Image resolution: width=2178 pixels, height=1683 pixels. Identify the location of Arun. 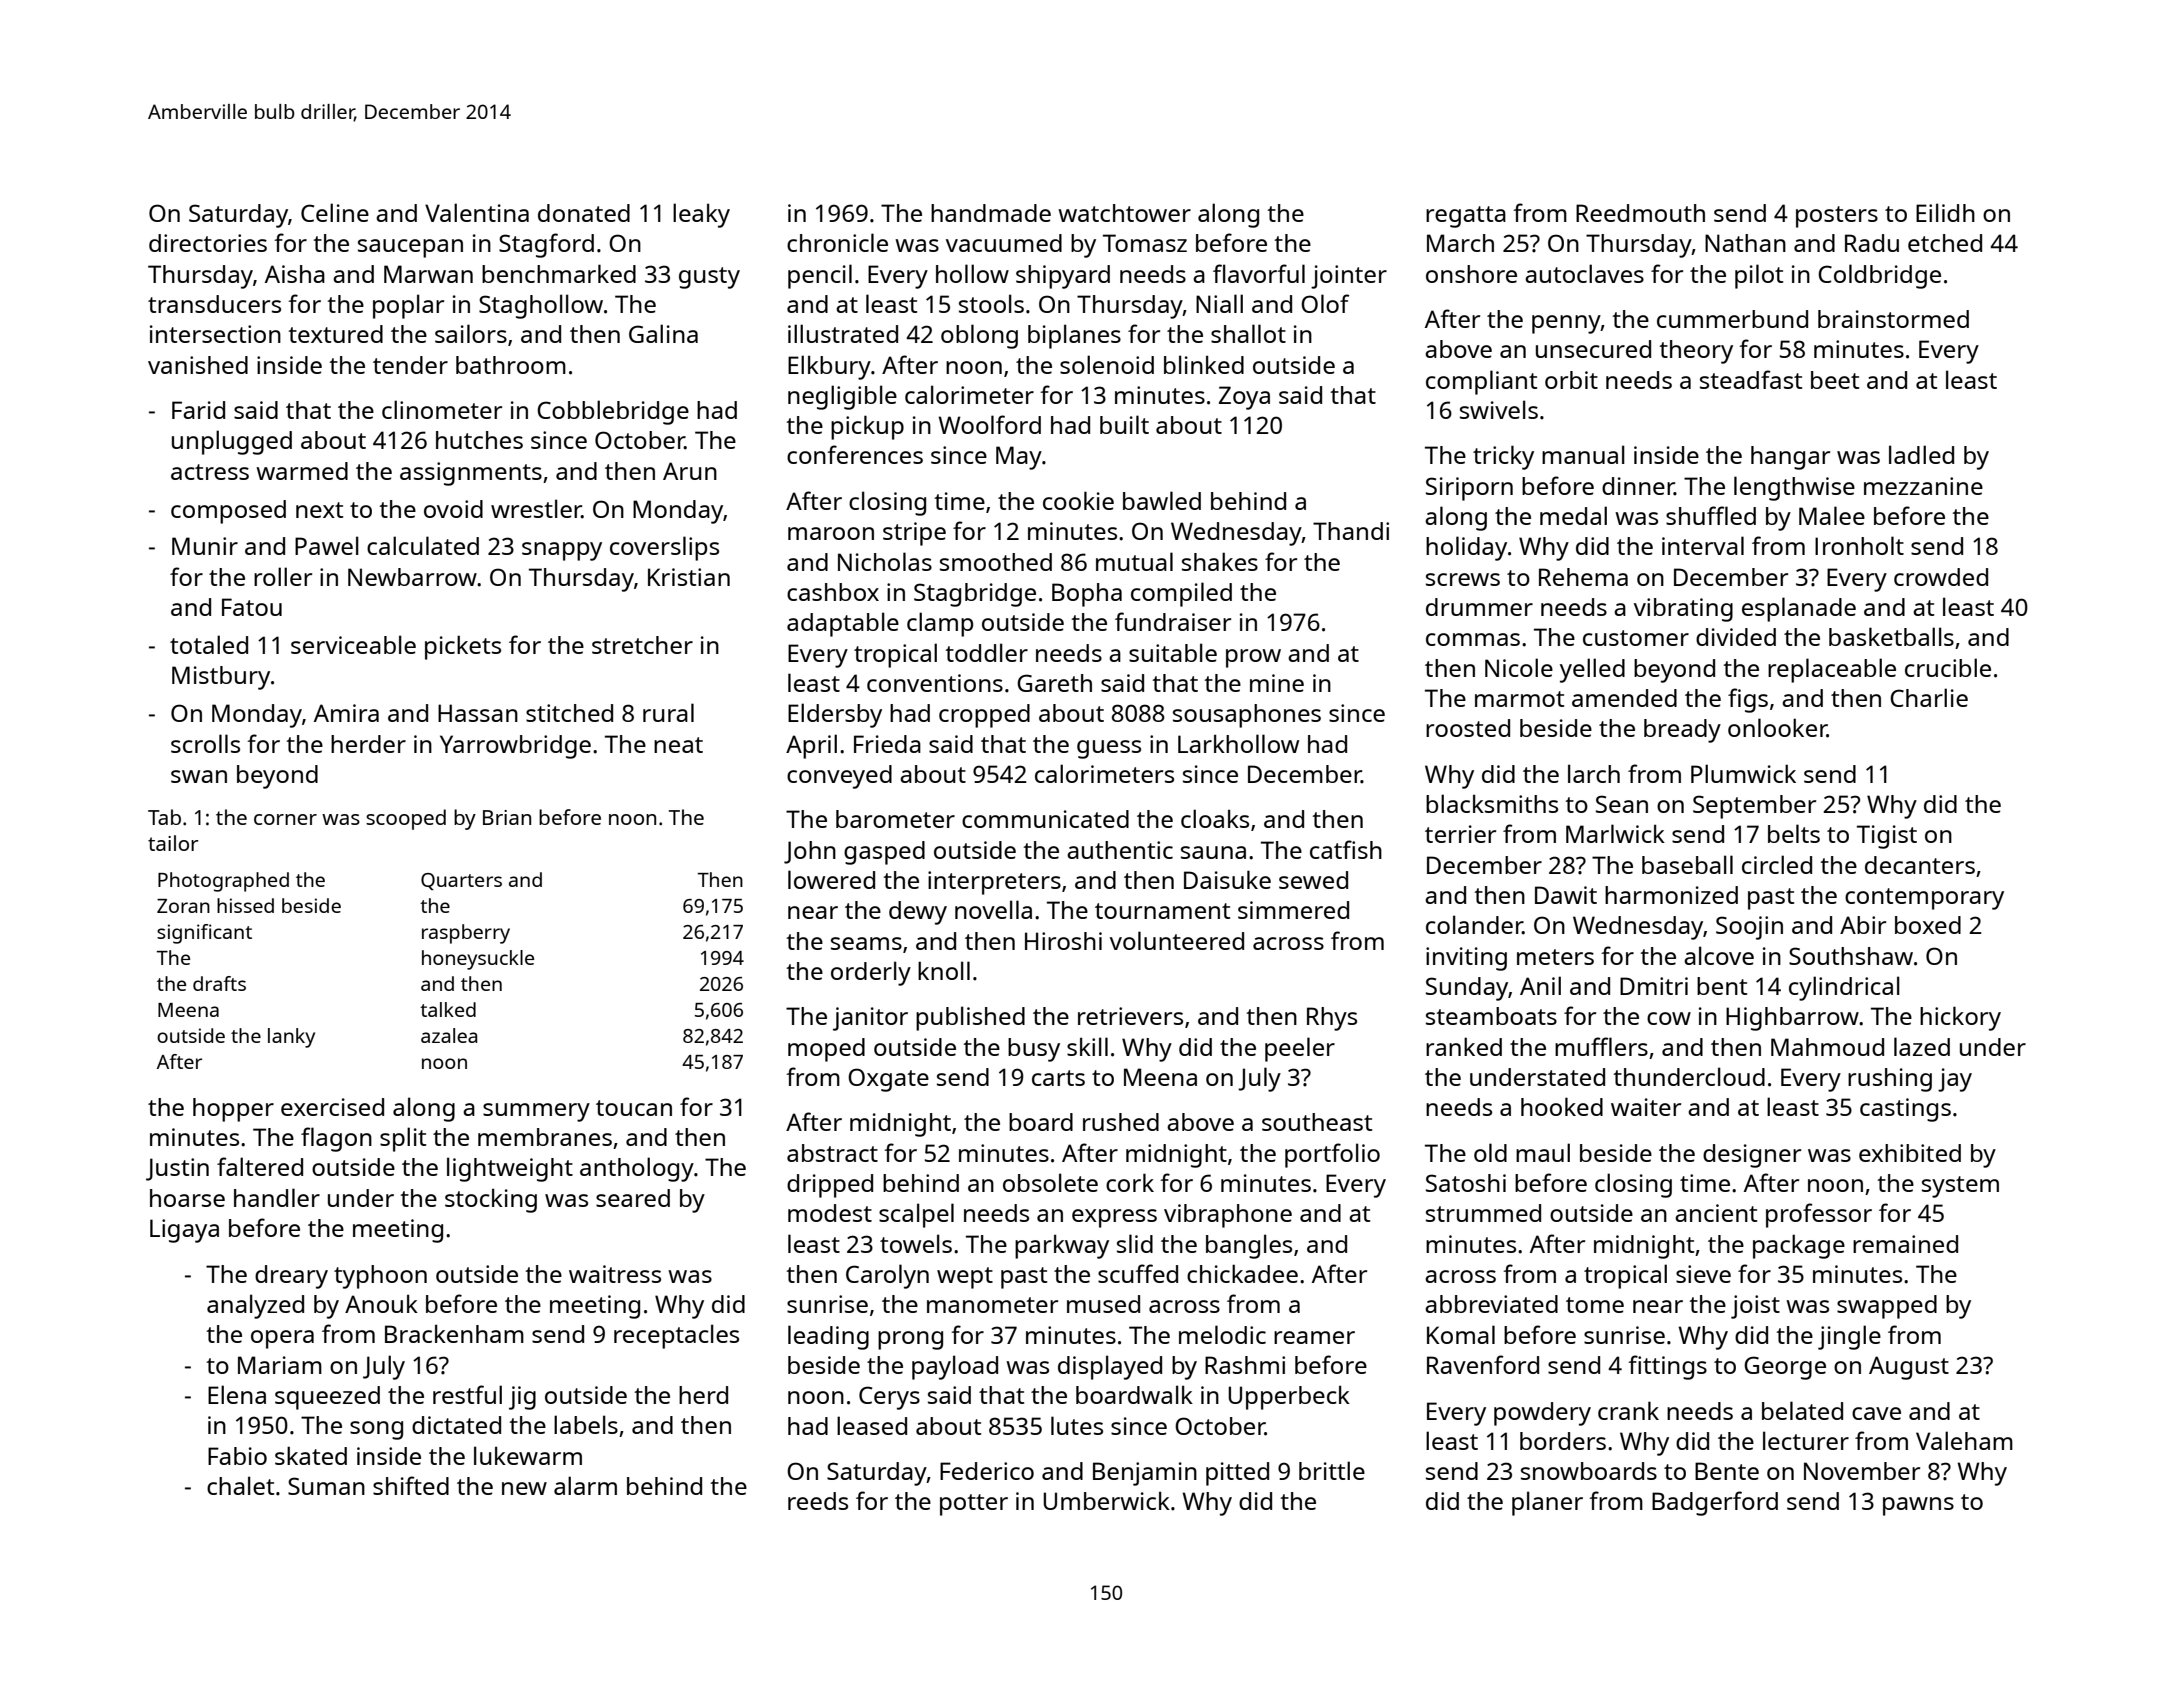
(690, 471).
